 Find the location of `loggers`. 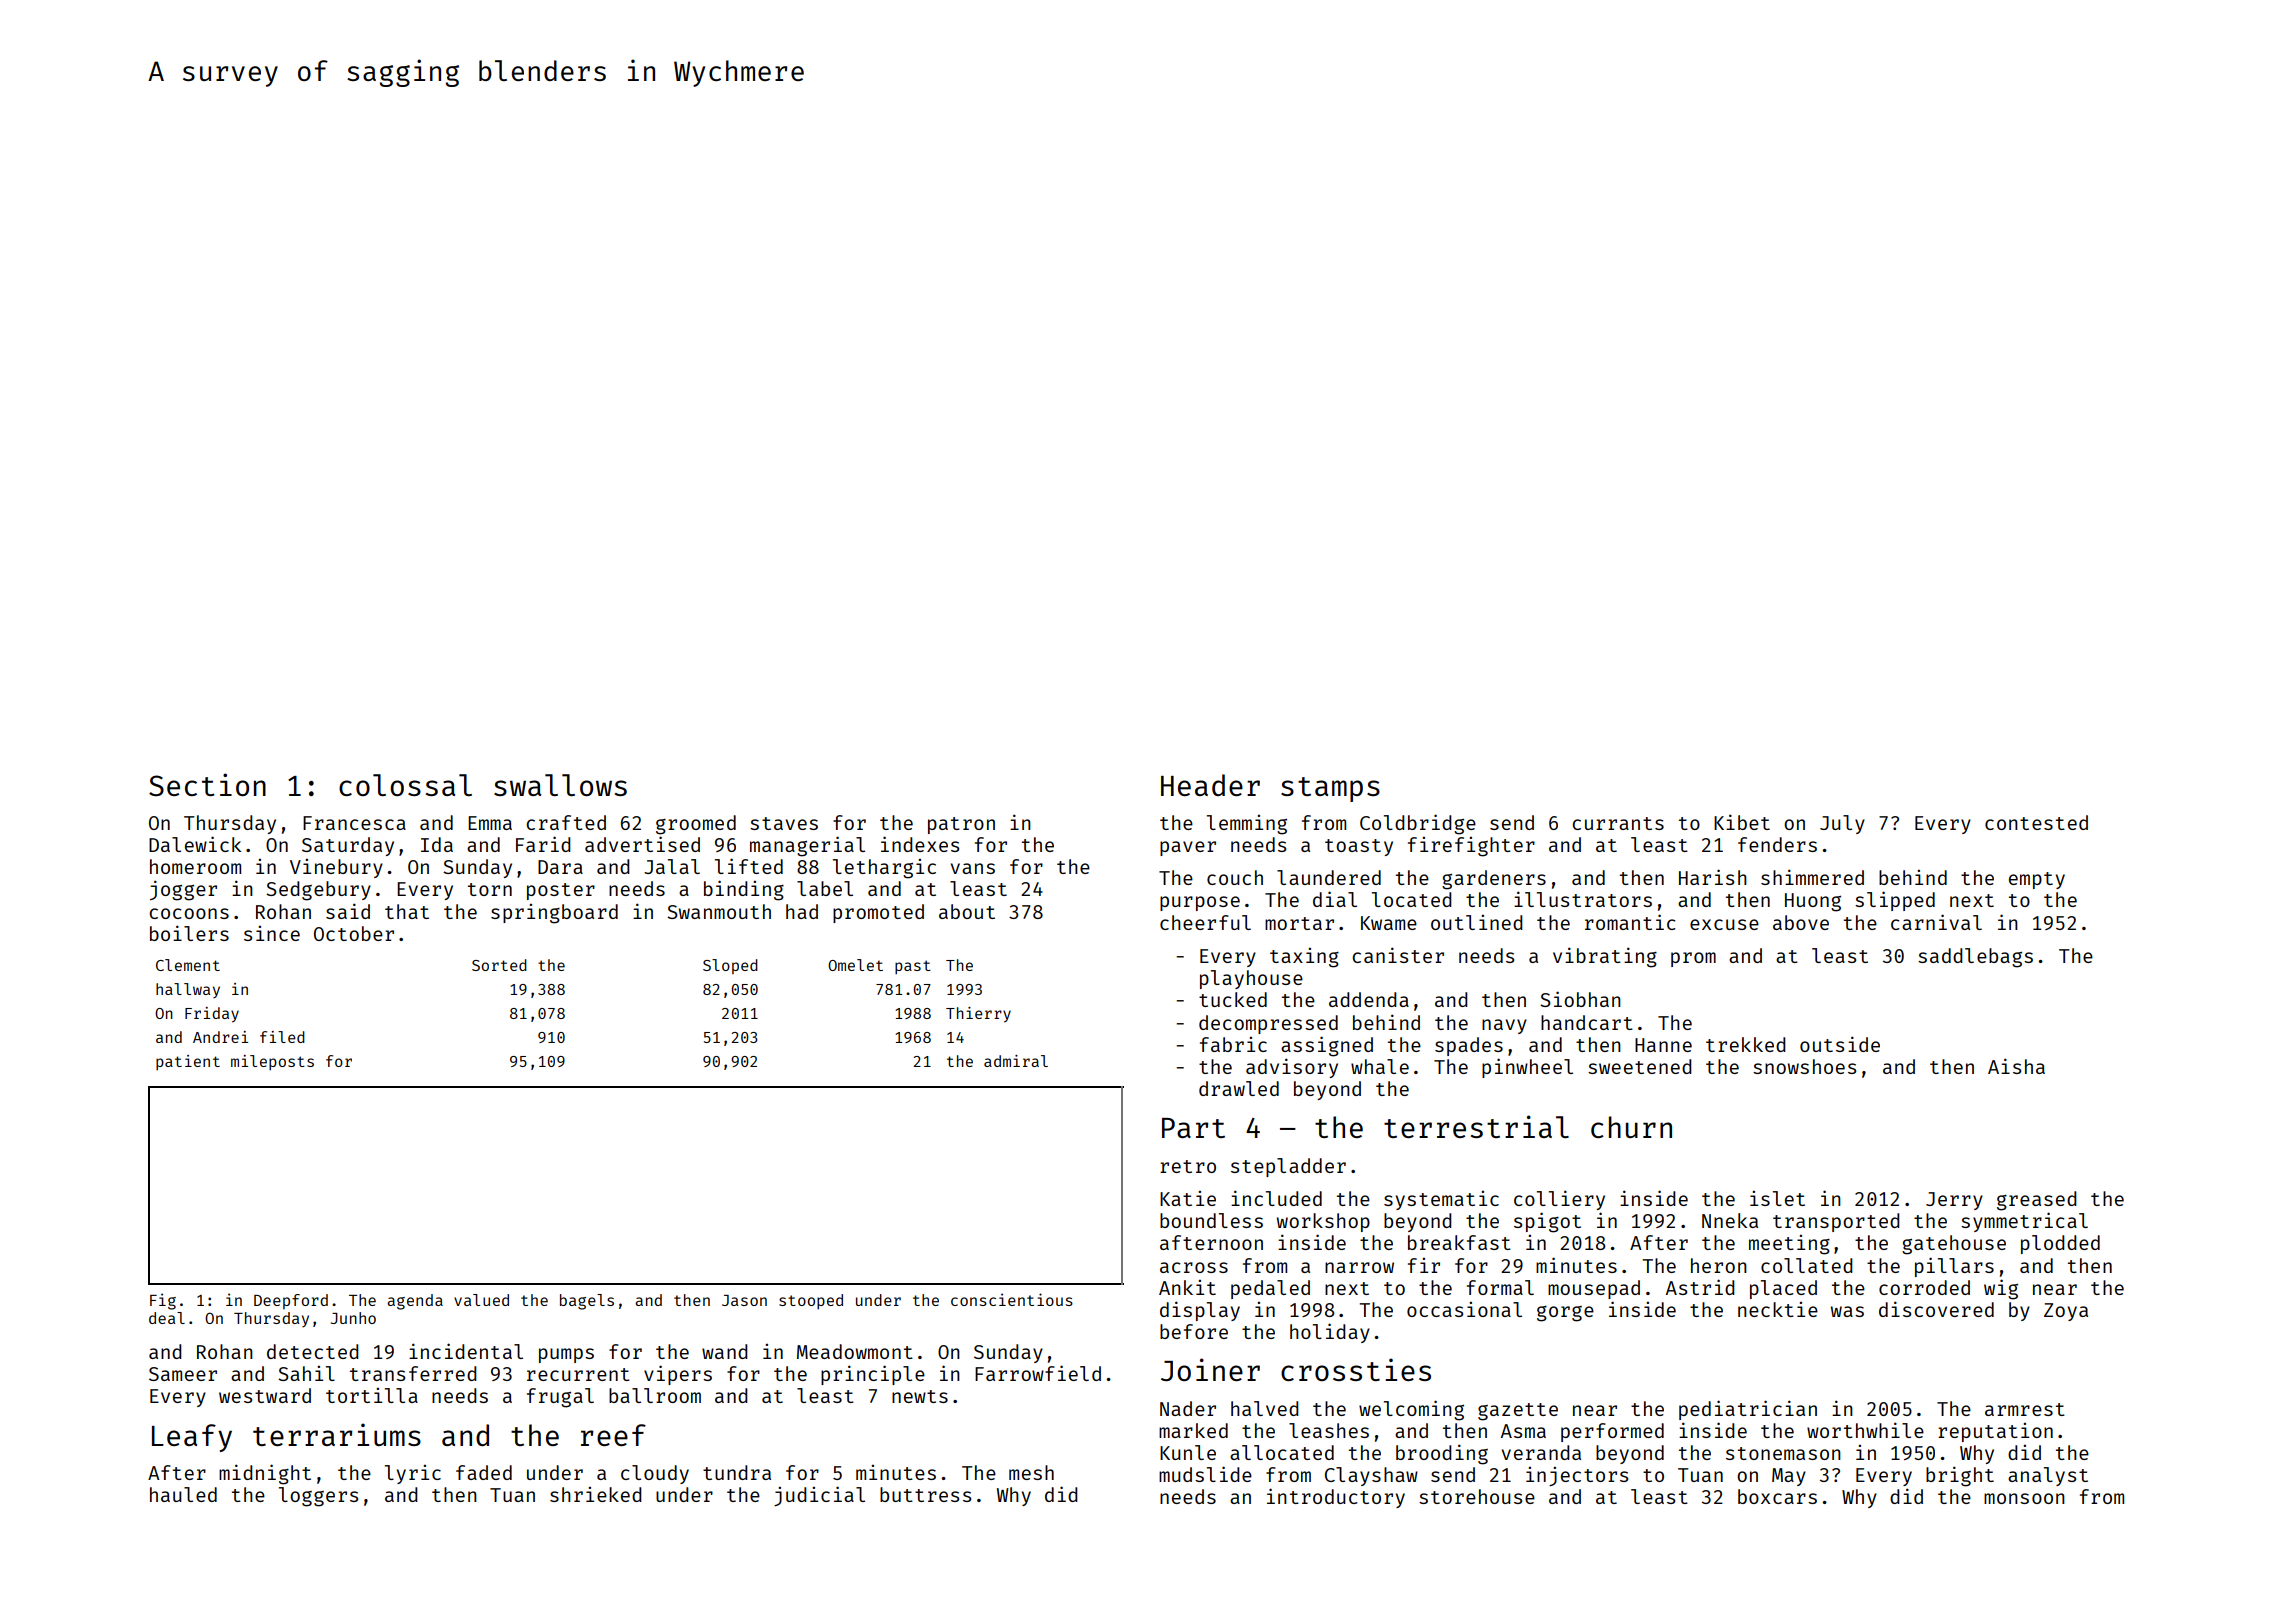

loggers is located at coordinates (318, 1497).
